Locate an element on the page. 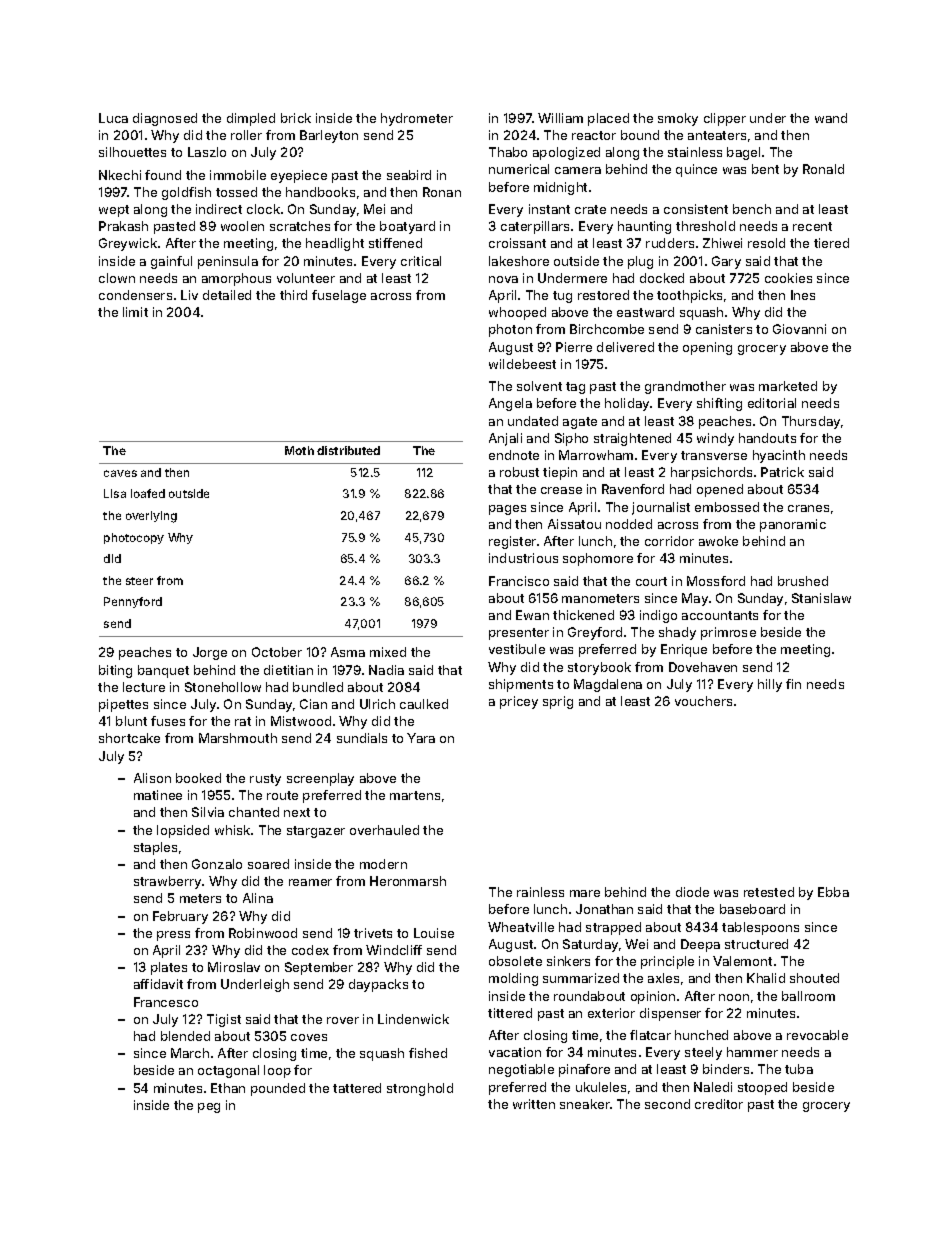 This page has height=1233, width=952. pounded is located at coordinates (278, 1089).
